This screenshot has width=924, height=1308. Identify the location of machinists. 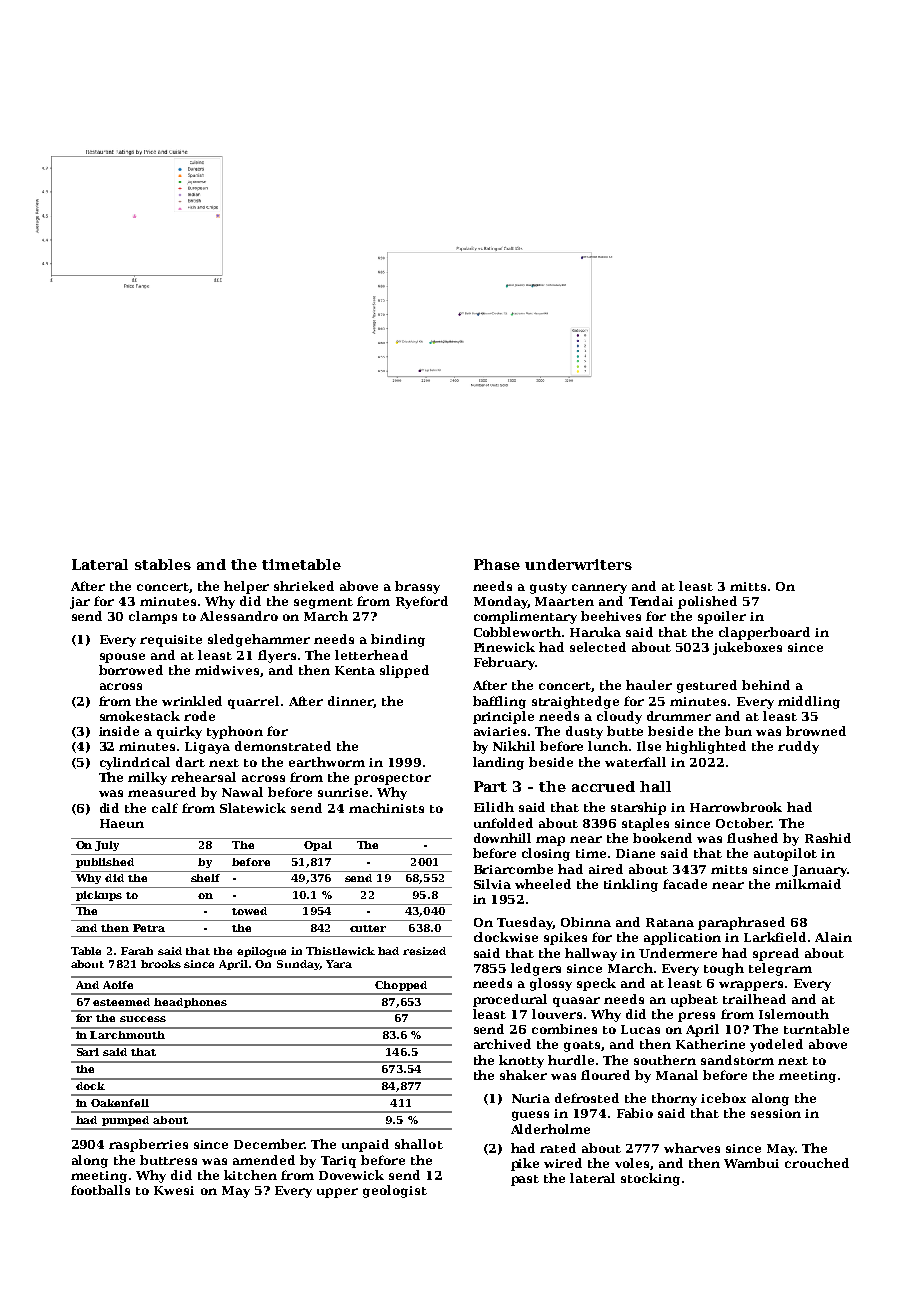
(386, 808).
